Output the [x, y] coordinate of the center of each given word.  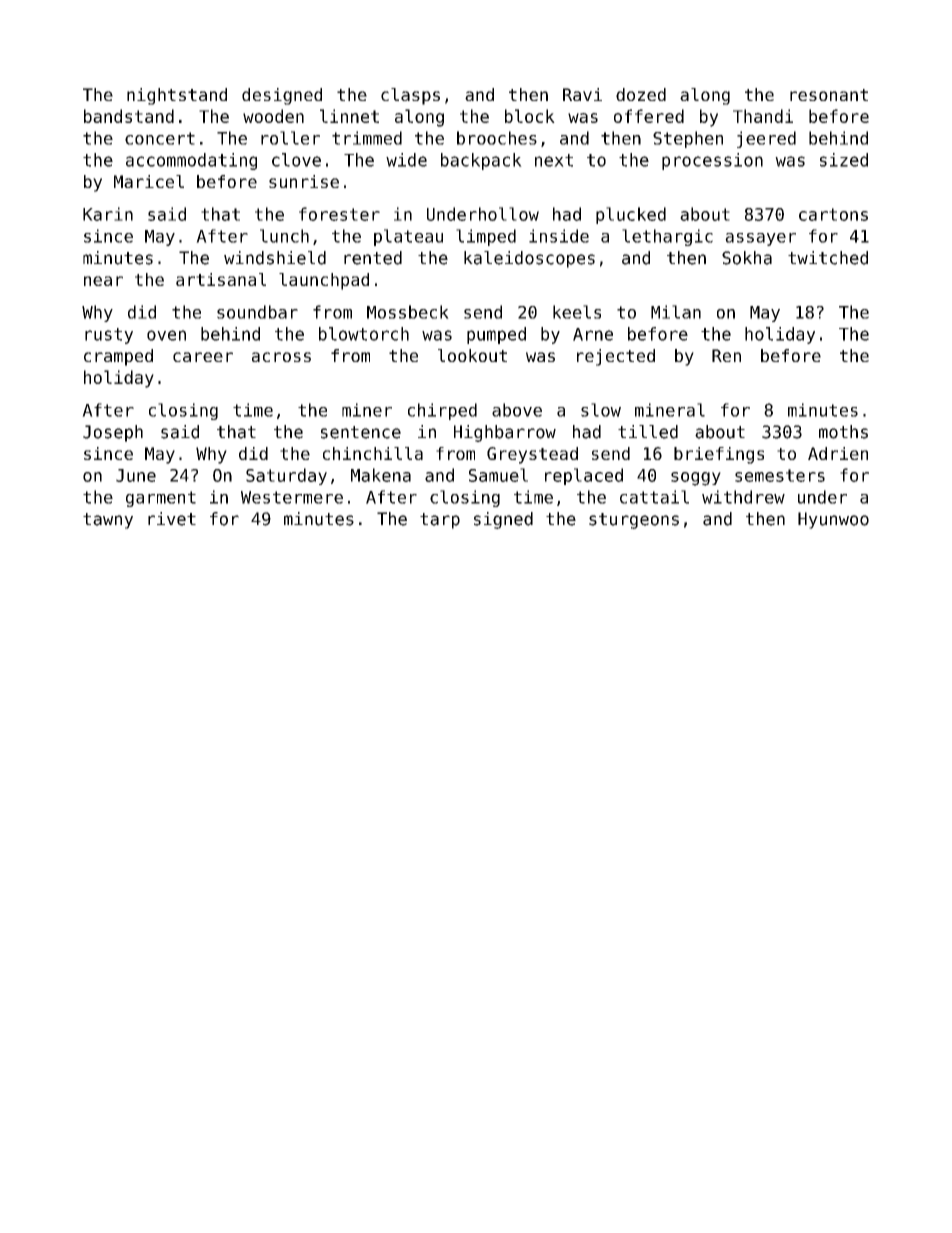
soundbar [257, 312]
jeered [766, 139]
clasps [410, 96]
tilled [648, 432]
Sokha [747, 258]
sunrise [304, 181]
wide [406, 160]
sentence [361, 432]
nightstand [177, 96]
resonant [829, 95]
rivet [172, 519]
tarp [440, 521]
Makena [381, 475]
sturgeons [634, 521]
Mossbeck [408, 312]
